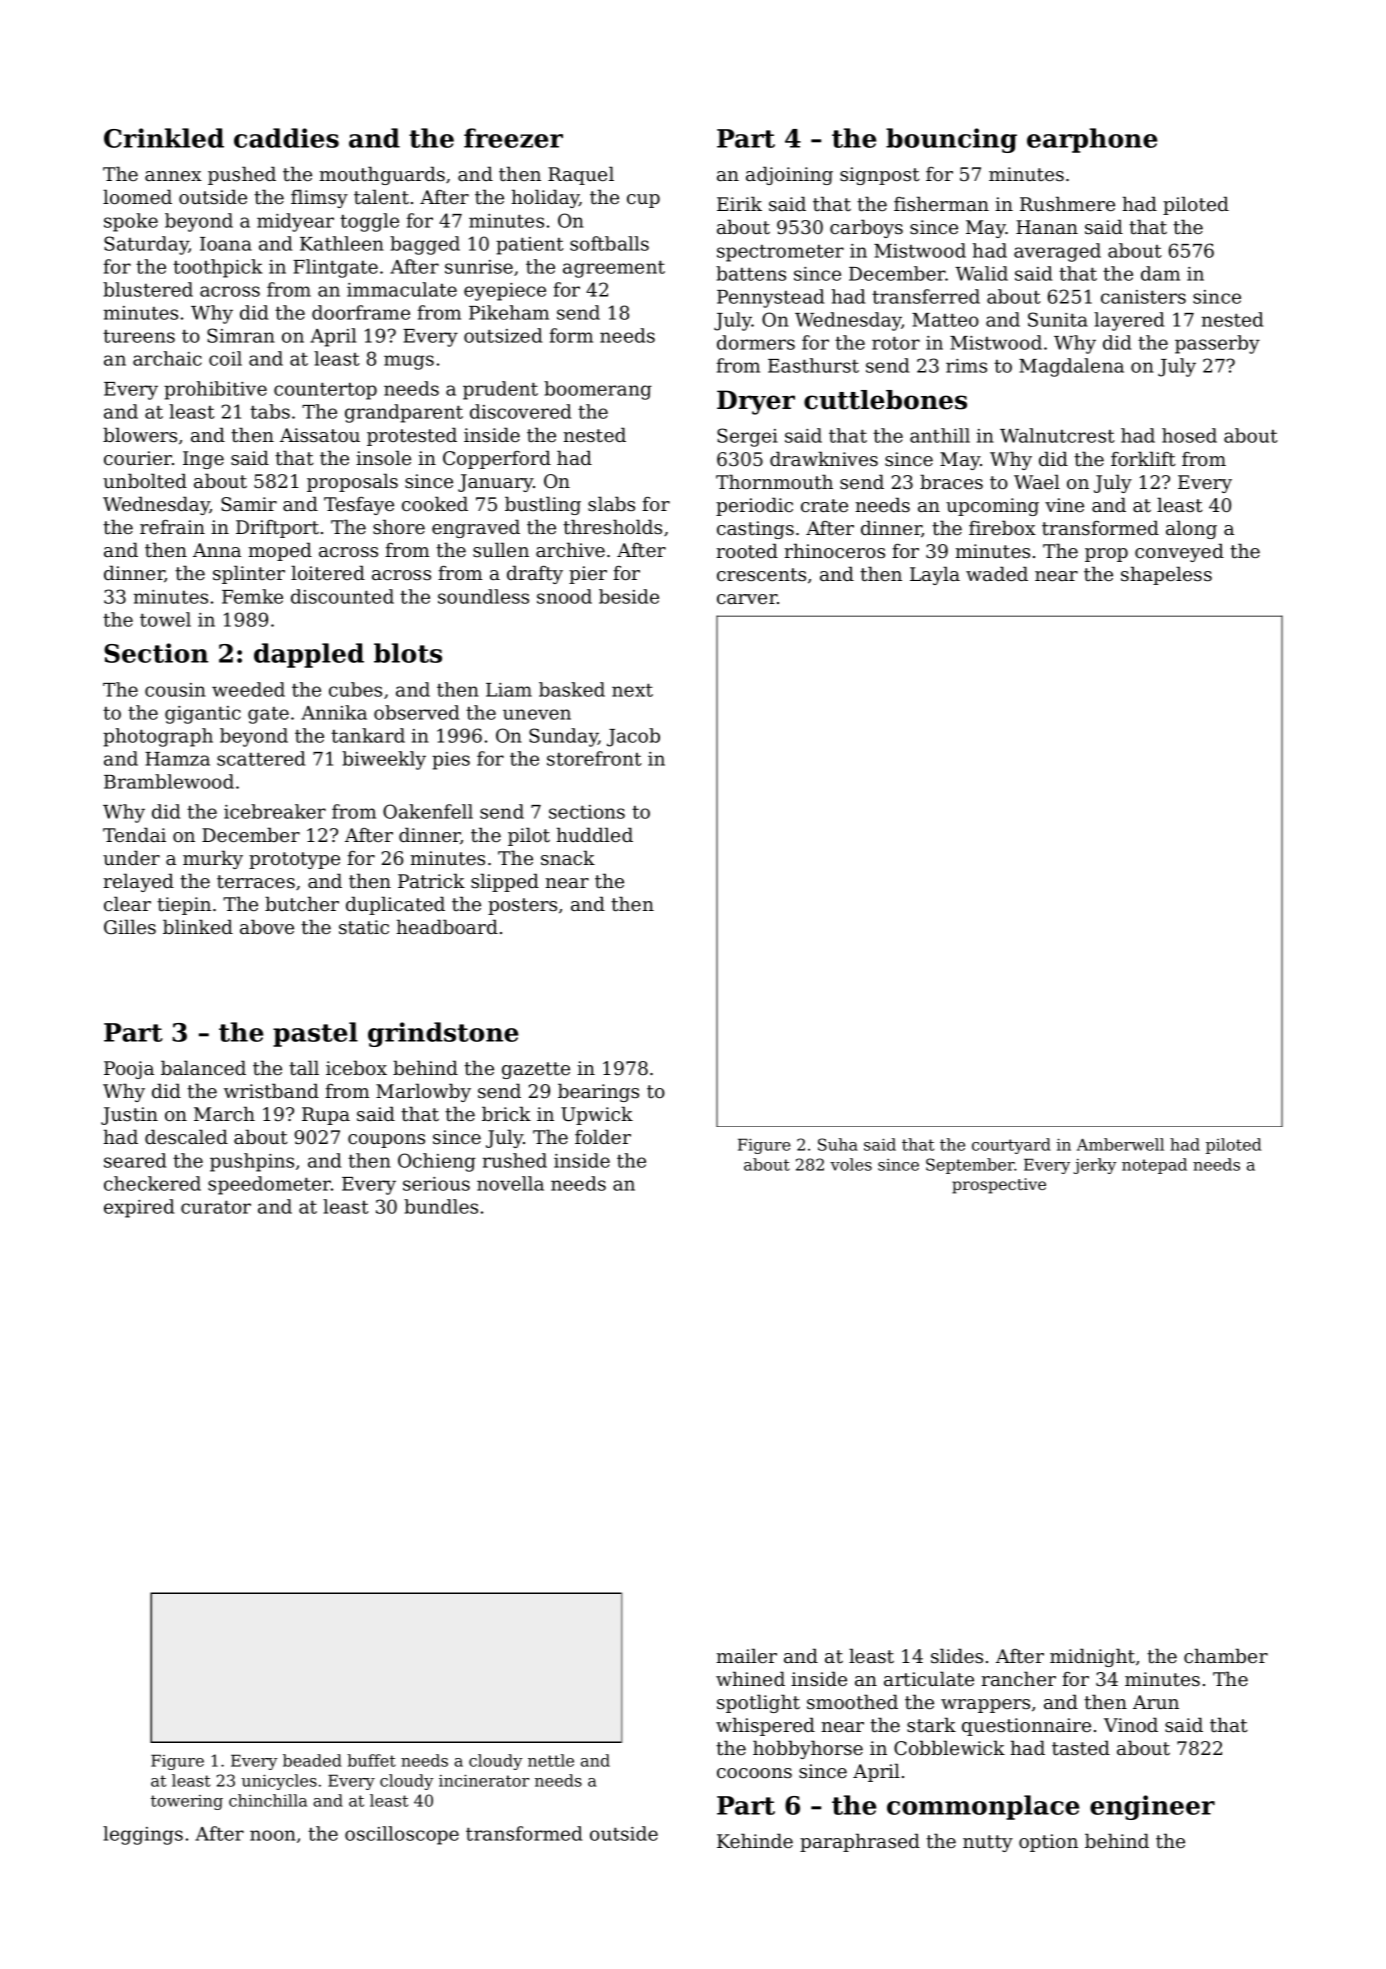 The width and height of the screenshot is (1386, 1969). Describe the element at coordinates (614, 269) in the screenshot. I see `agreement` at that location.
